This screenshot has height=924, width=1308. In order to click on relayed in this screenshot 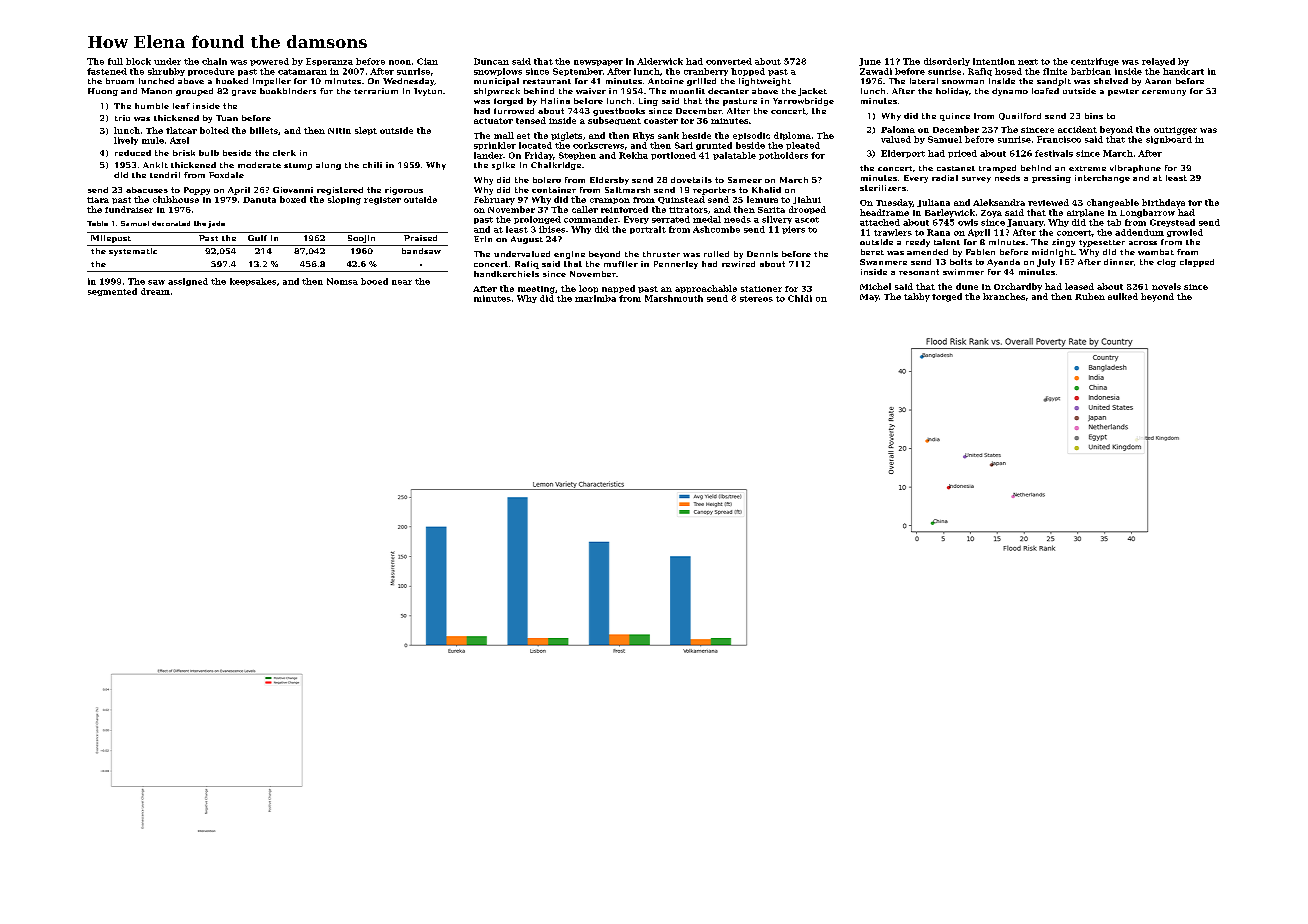, I will do `click(1158, 62)`.
